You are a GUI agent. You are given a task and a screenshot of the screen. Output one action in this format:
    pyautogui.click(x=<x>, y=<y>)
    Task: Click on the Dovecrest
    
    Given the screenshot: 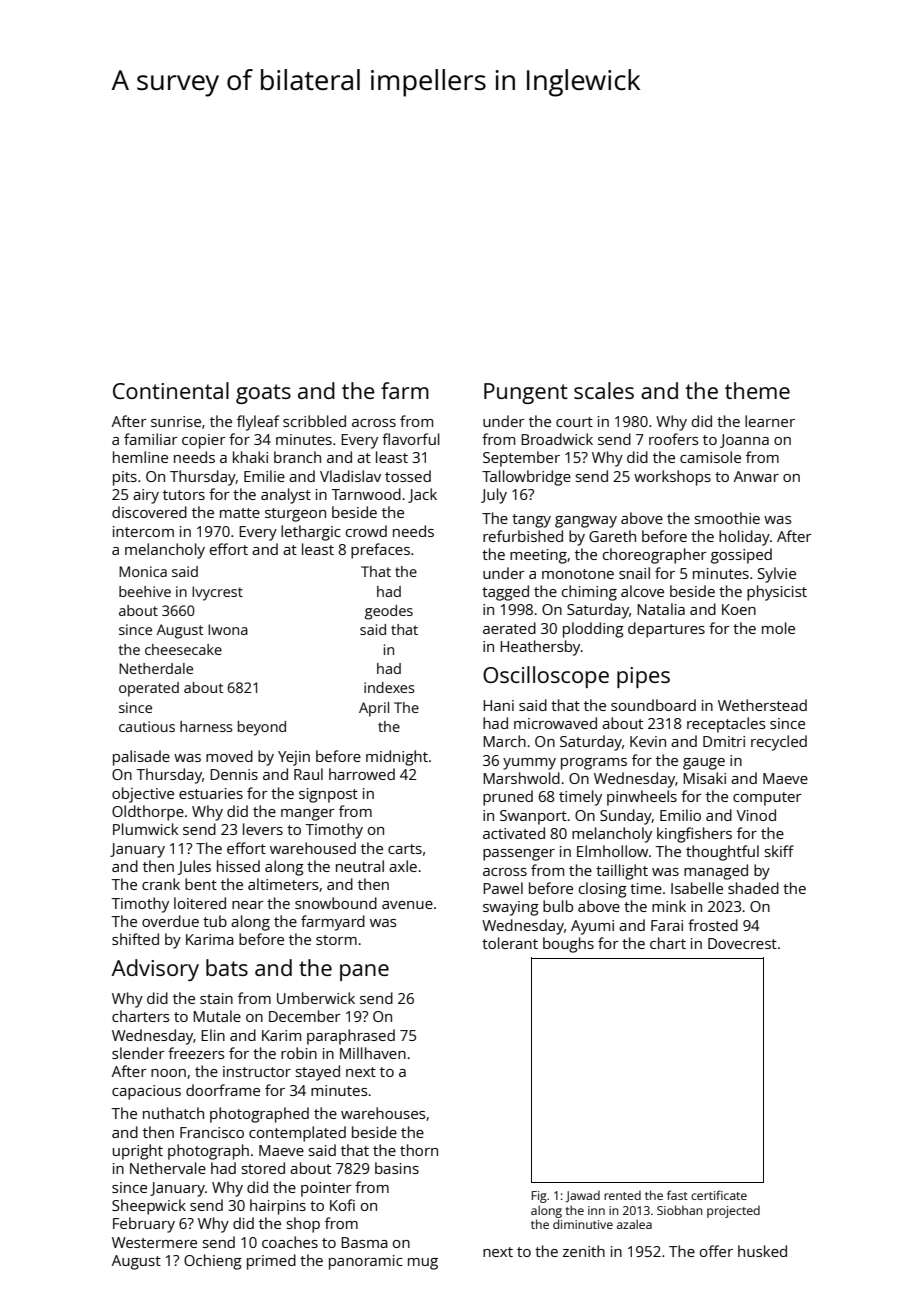 What is the action you would take?
    pyautogui.click(x=742, y=943)
